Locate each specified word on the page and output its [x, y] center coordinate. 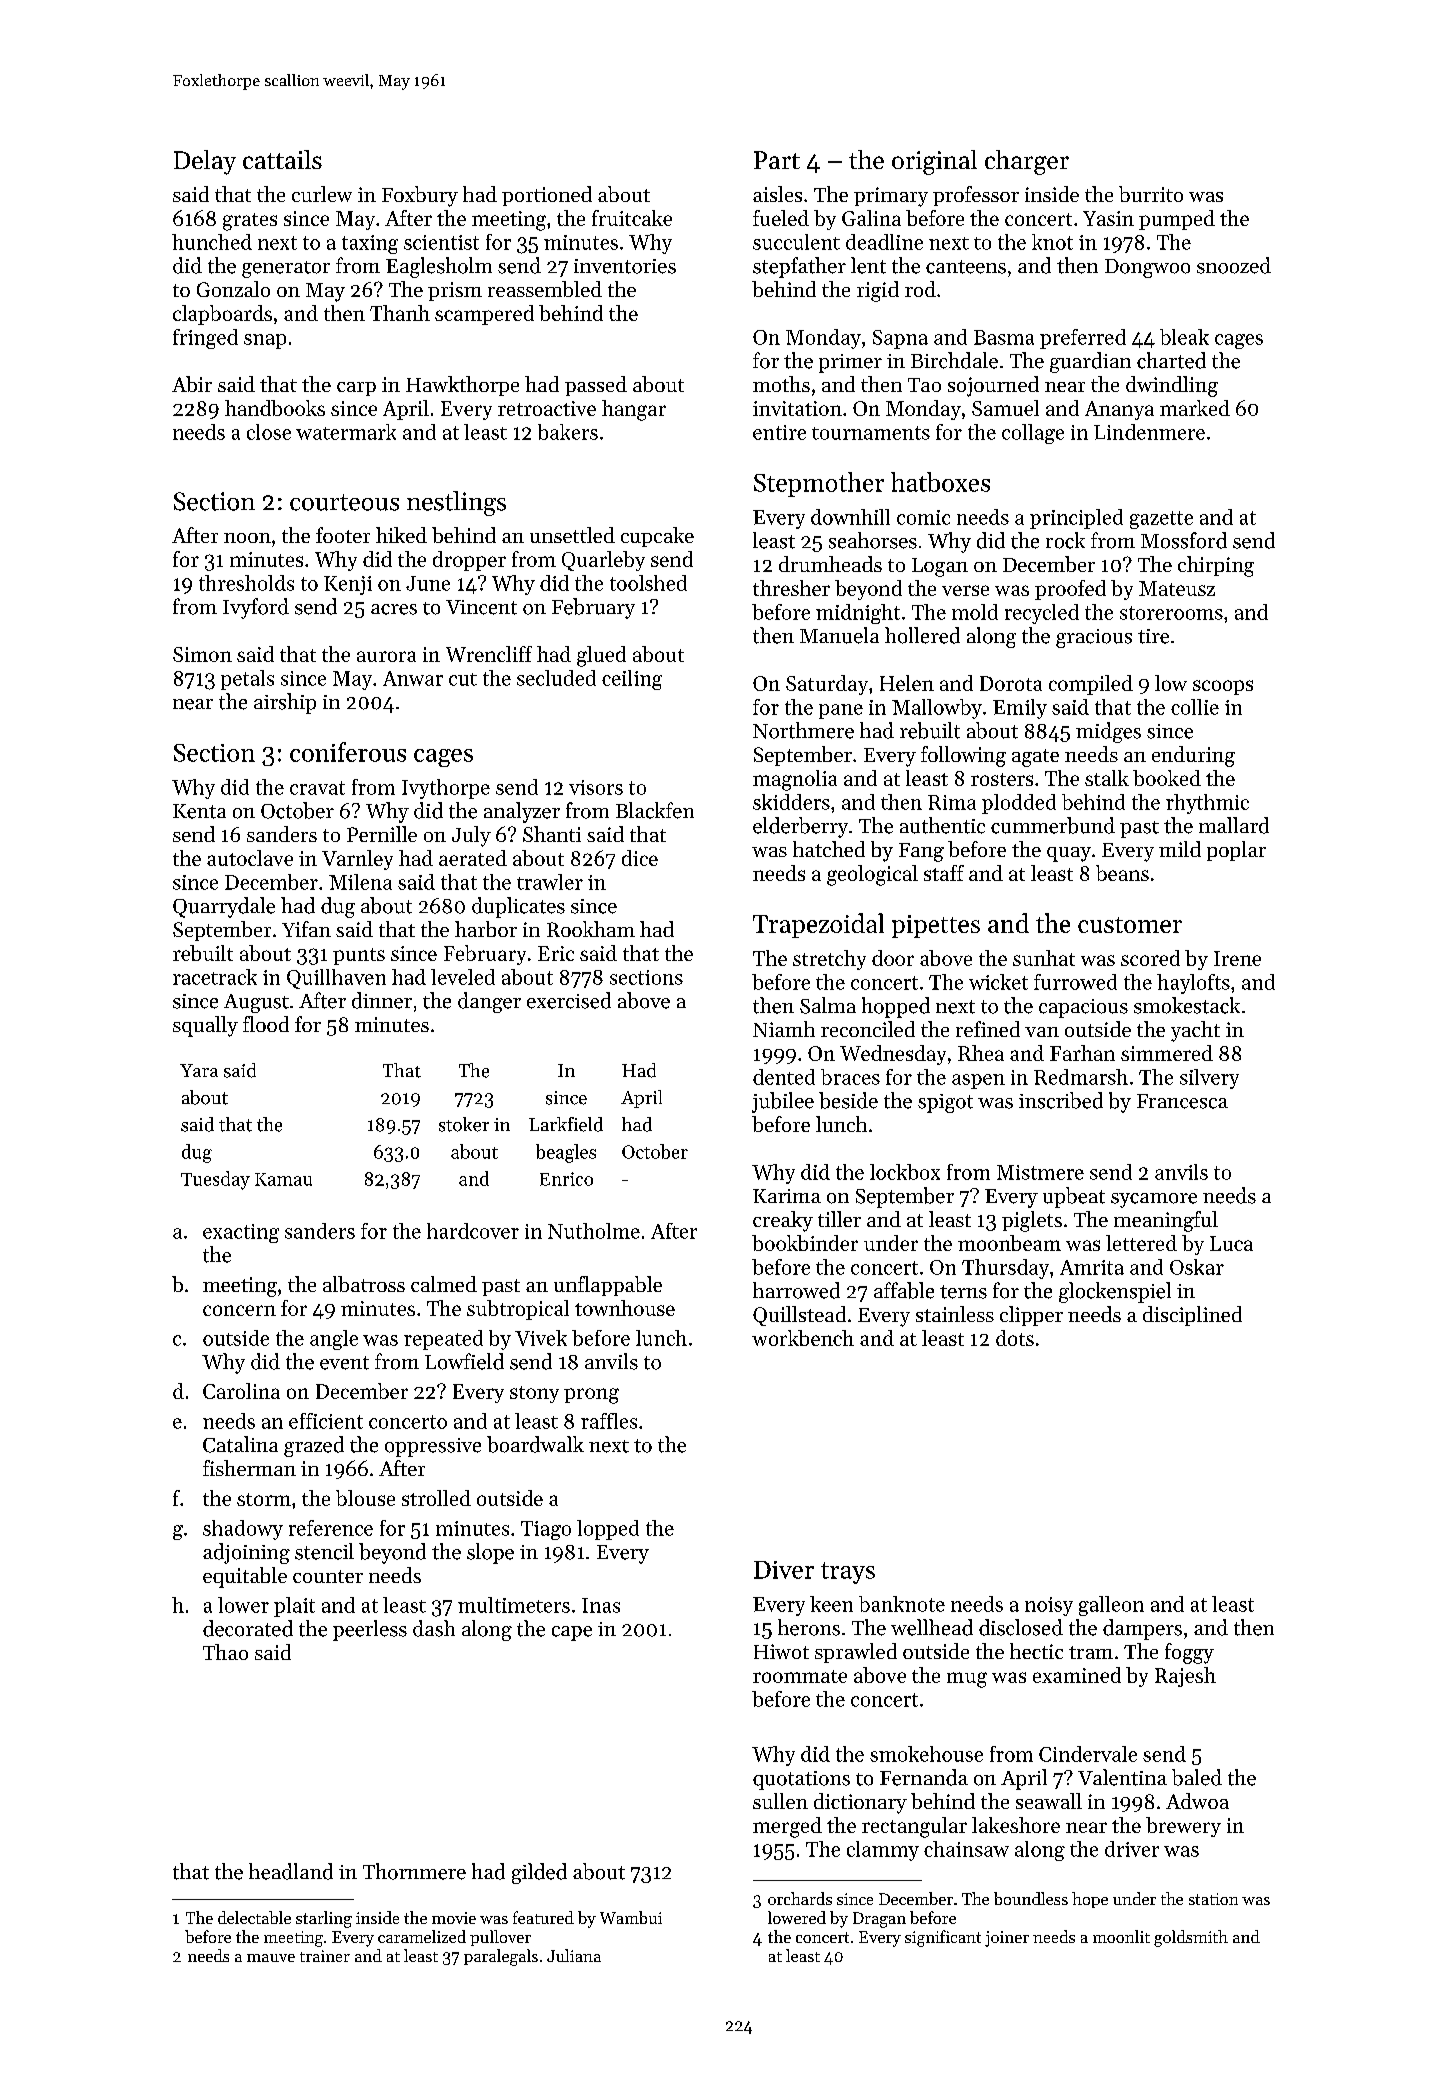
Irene [1237, 958]
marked [1195, 408]
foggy [1189, 1653]
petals [247, 680]
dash [434, 1628]
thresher [791, 588]
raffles [609, 1421]
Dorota [1011, 683]
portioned [547, 196]
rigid [878, 291]
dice [640, 858]
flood [266, 1024]
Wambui [631, 1917]
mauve [271, 1958]
